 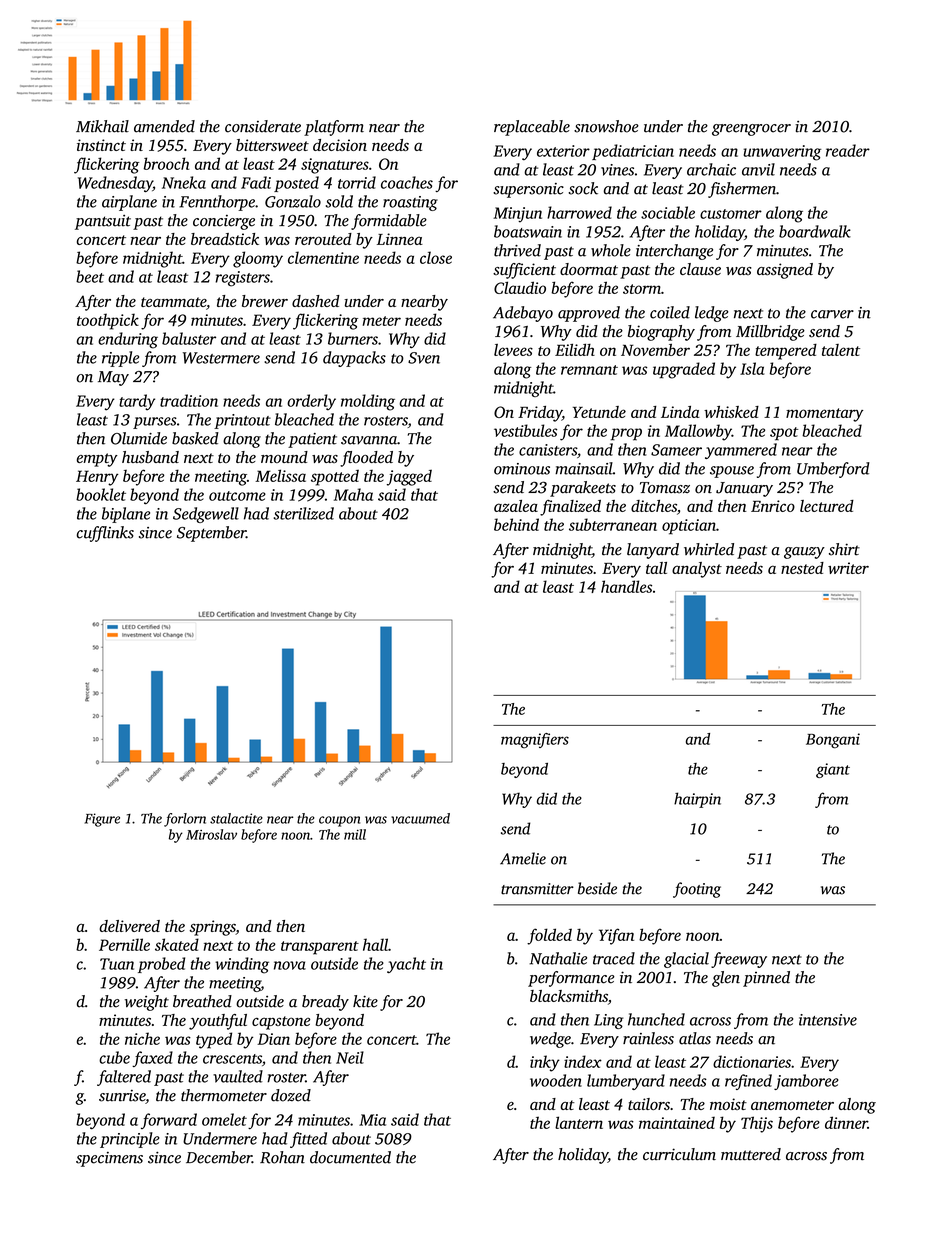 What do you see at coordinates (102, 820) in the image?
I see `Figure` at bounding box center [102, 820].
